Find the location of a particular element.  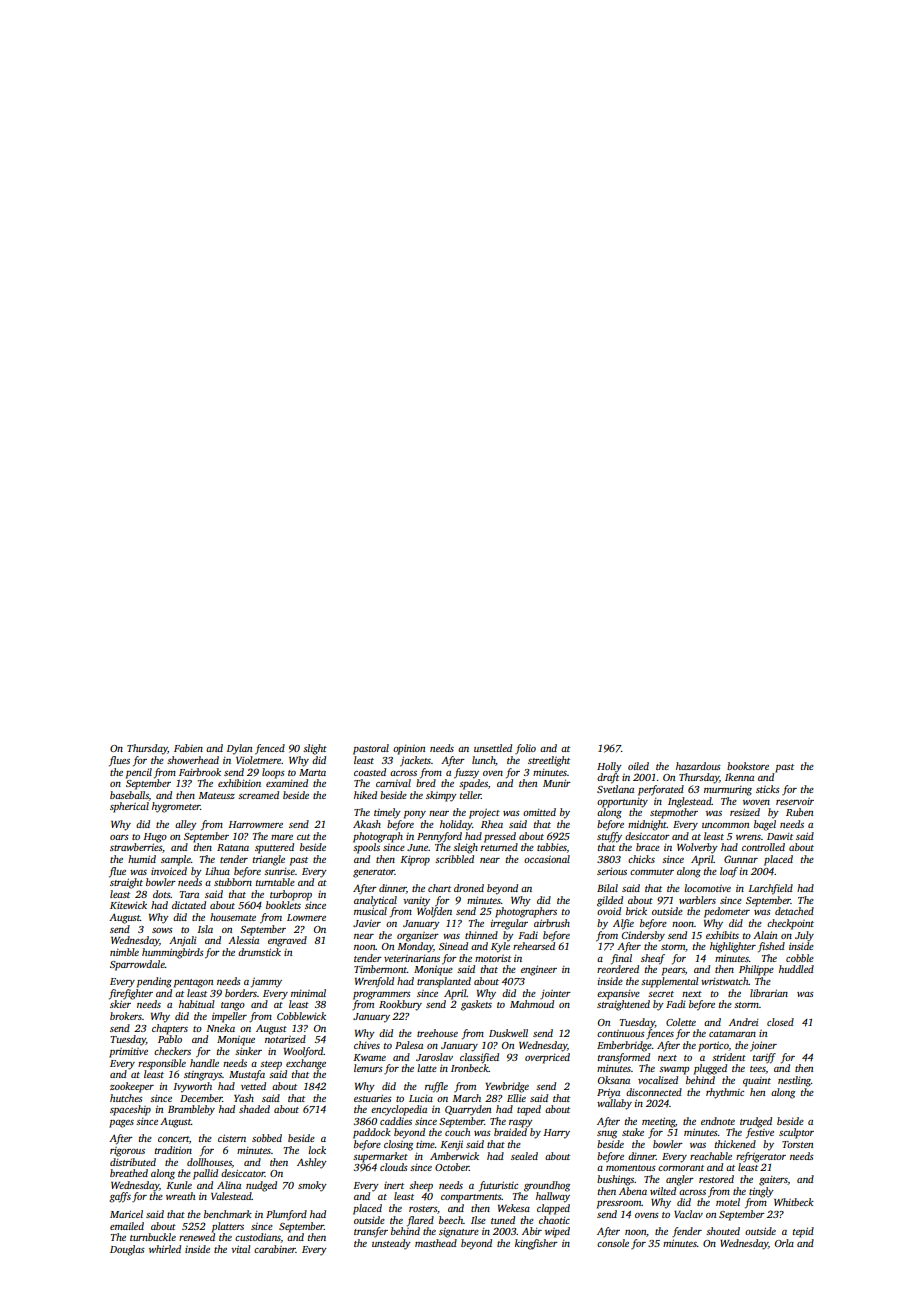

zookeeper is located at coordinates (132, 1087).
